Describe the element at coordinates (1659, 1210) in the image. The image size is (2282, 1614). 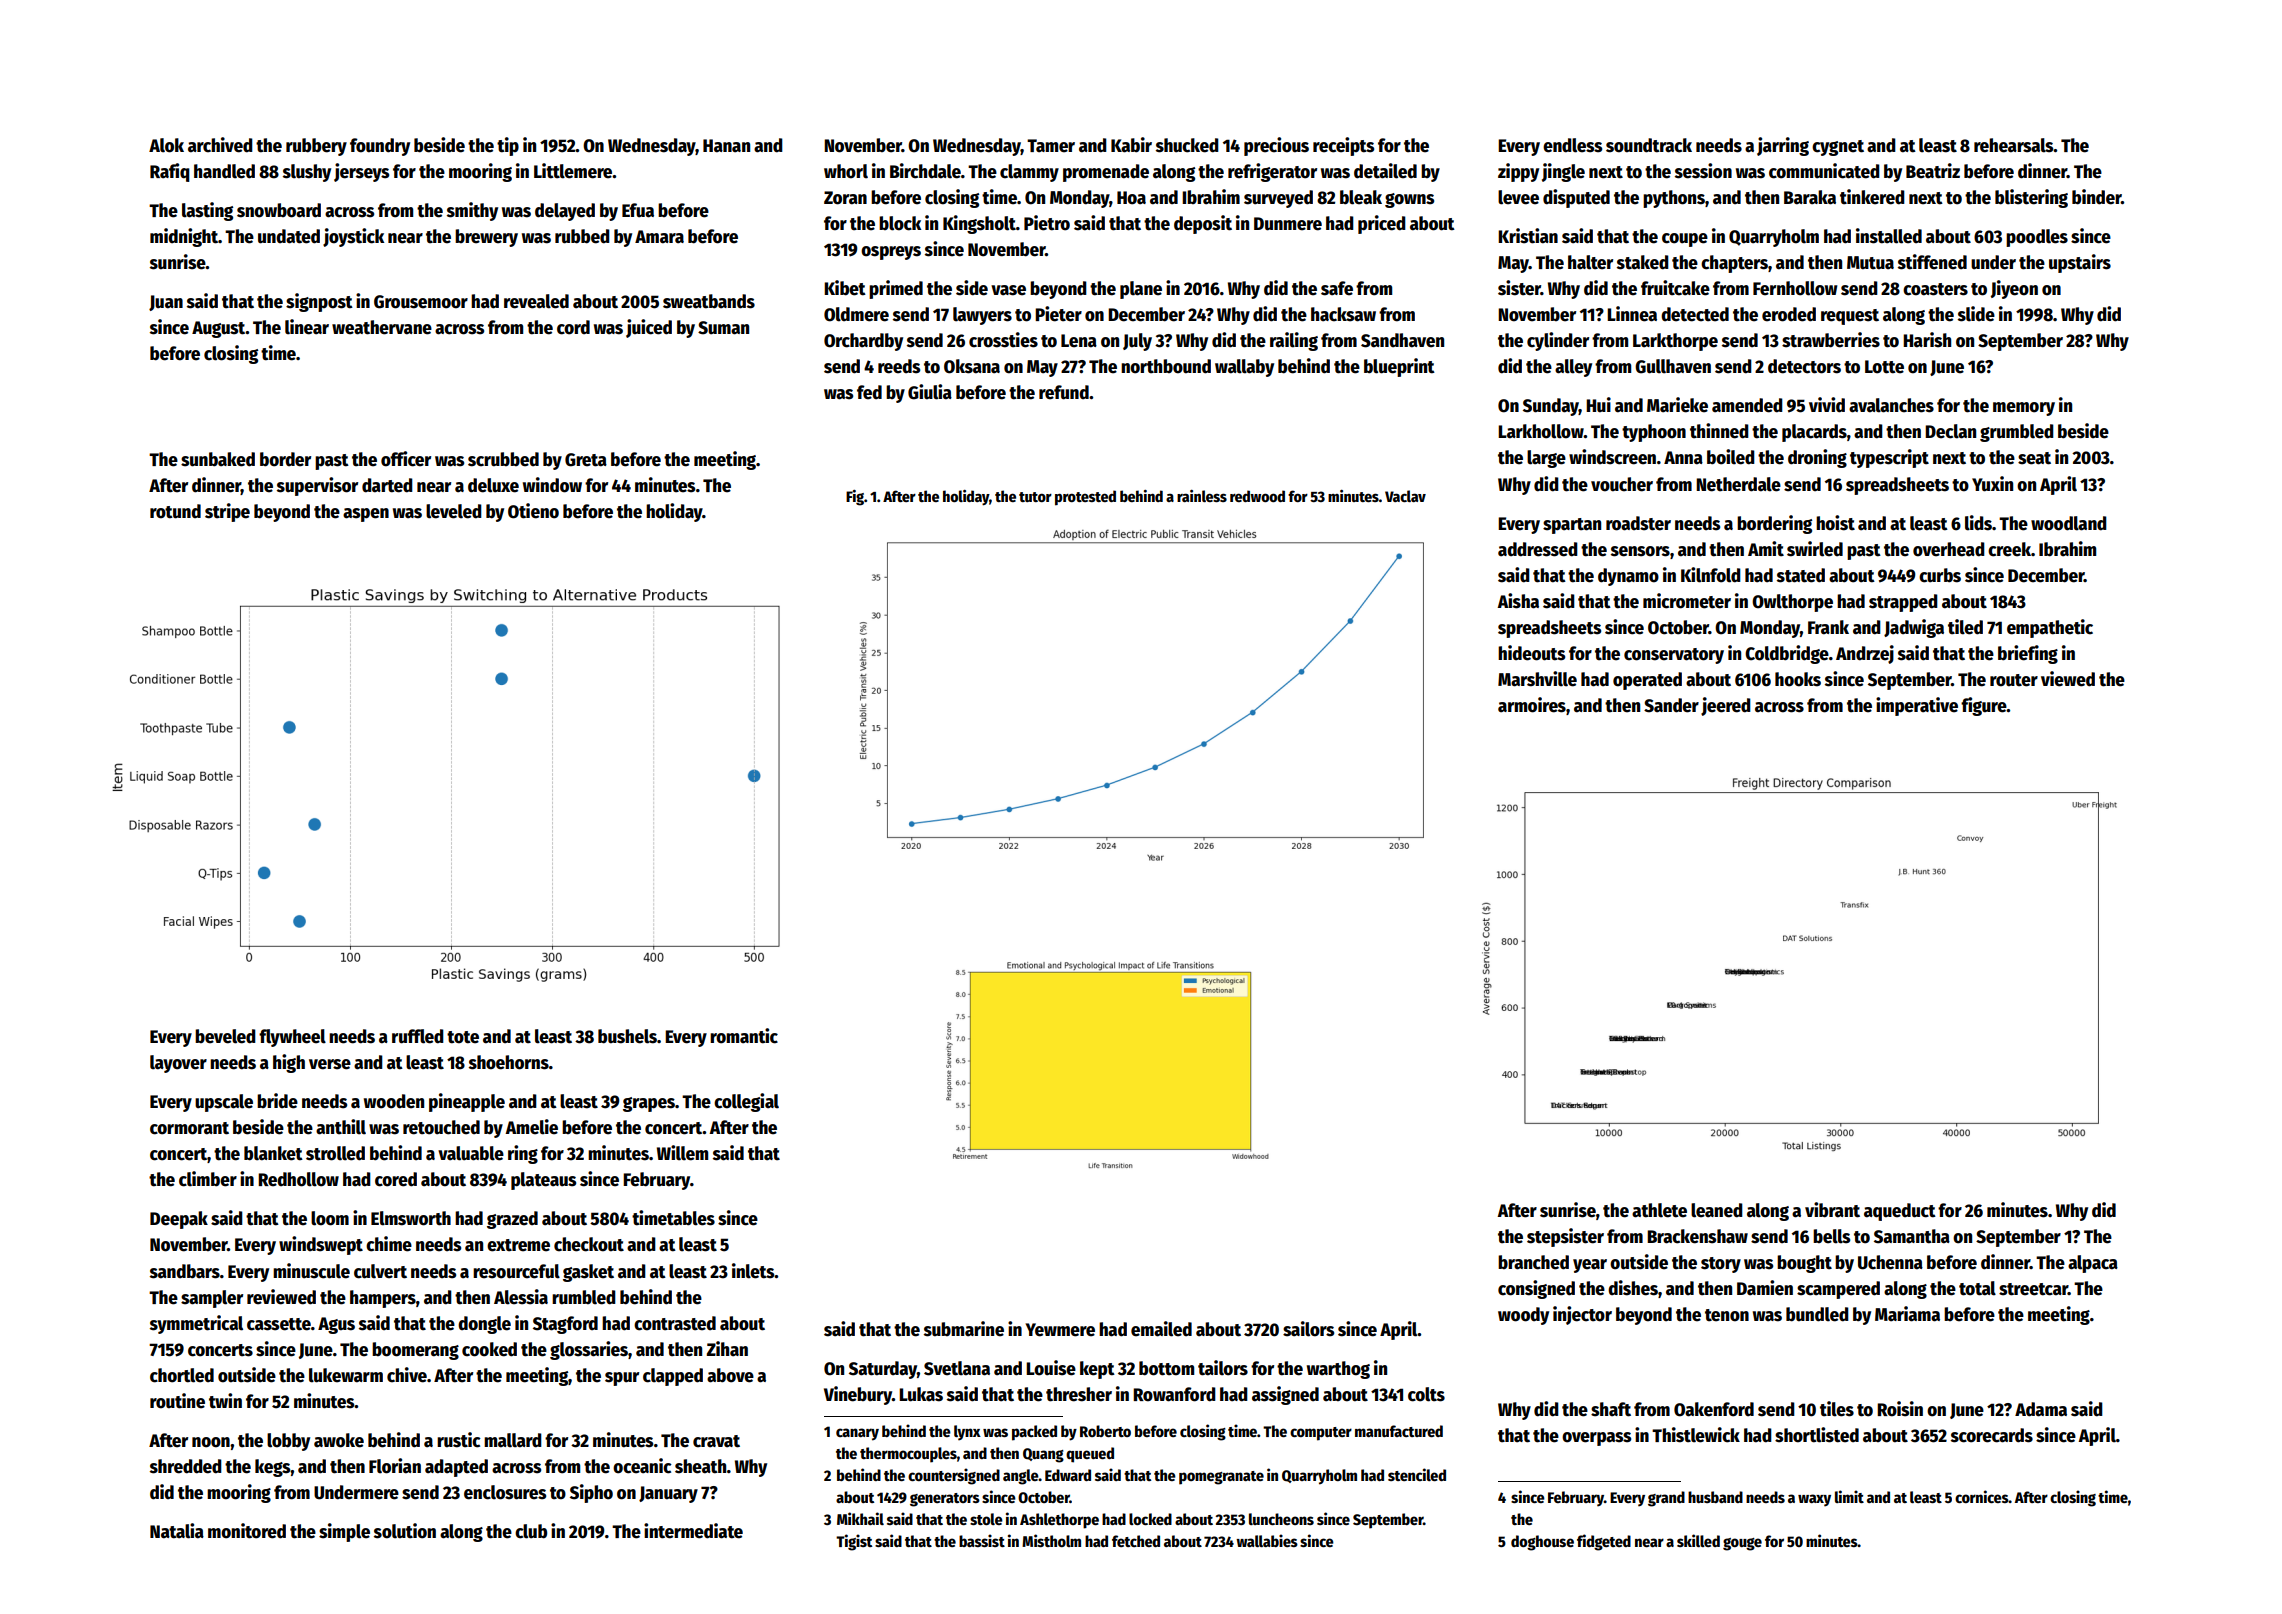
I see `athlete` at that location.
